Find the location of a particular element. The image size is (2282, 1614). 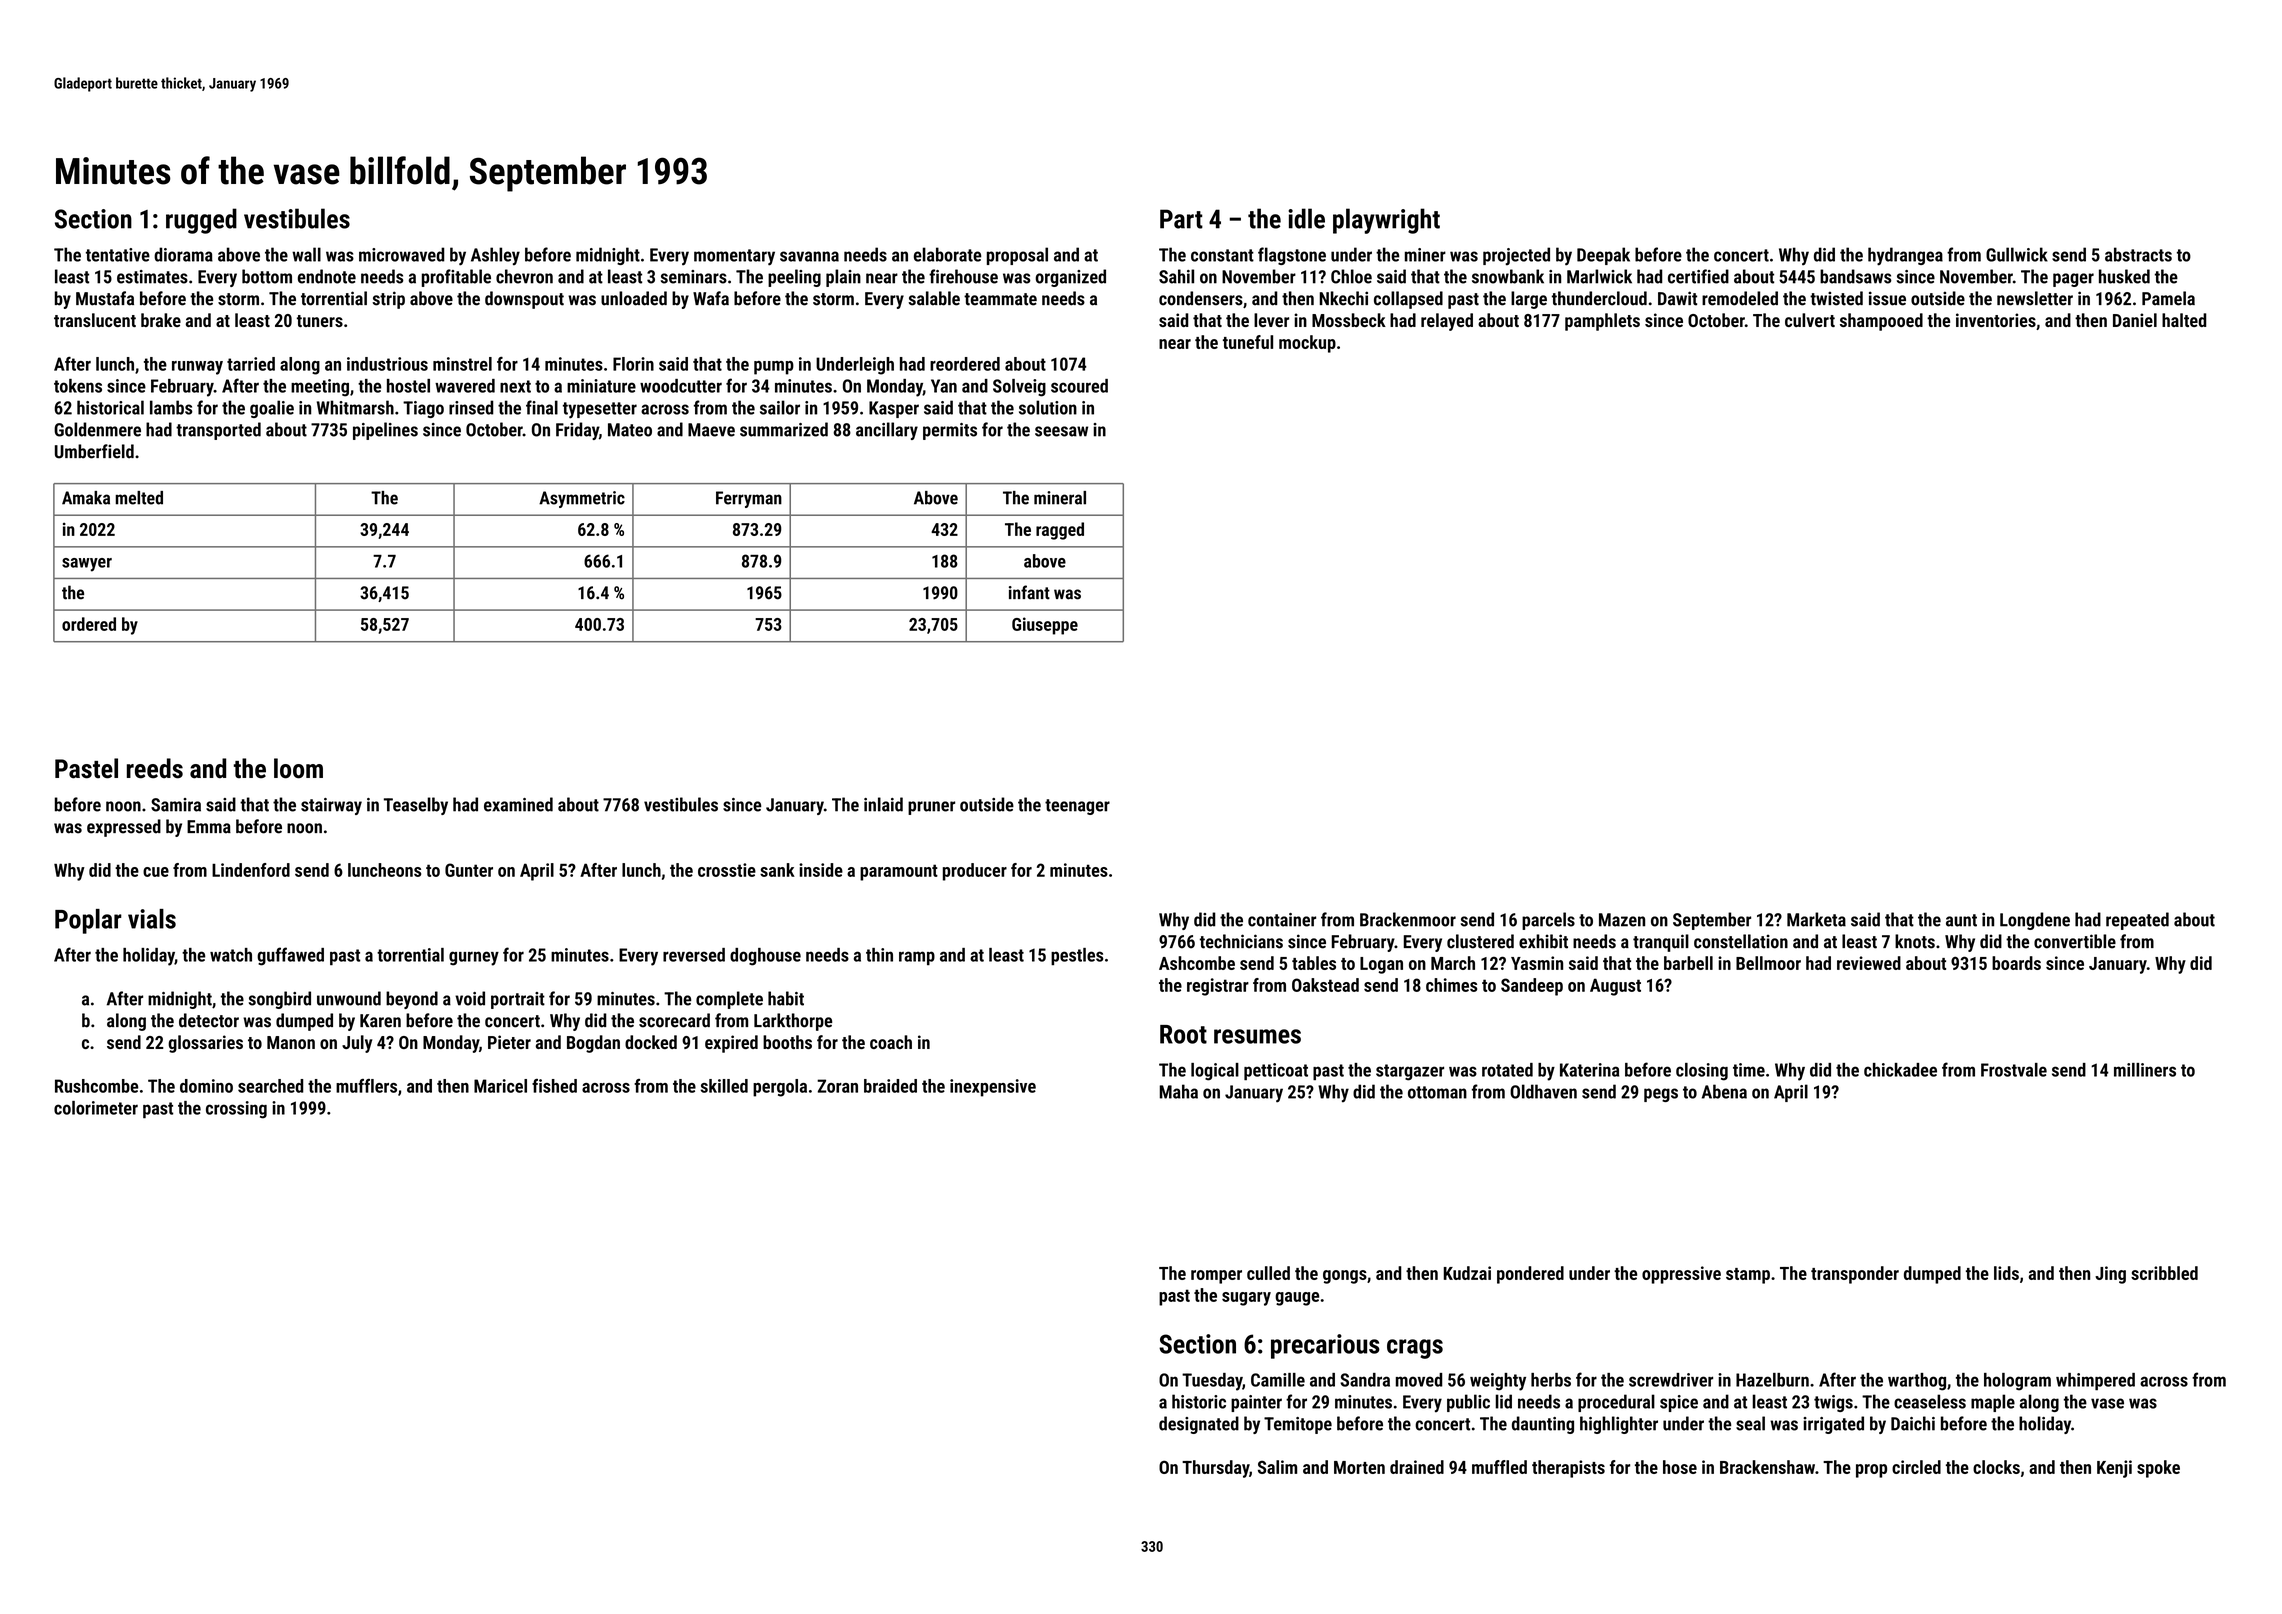

oppressive is located at coordinates (1681, 1275).
